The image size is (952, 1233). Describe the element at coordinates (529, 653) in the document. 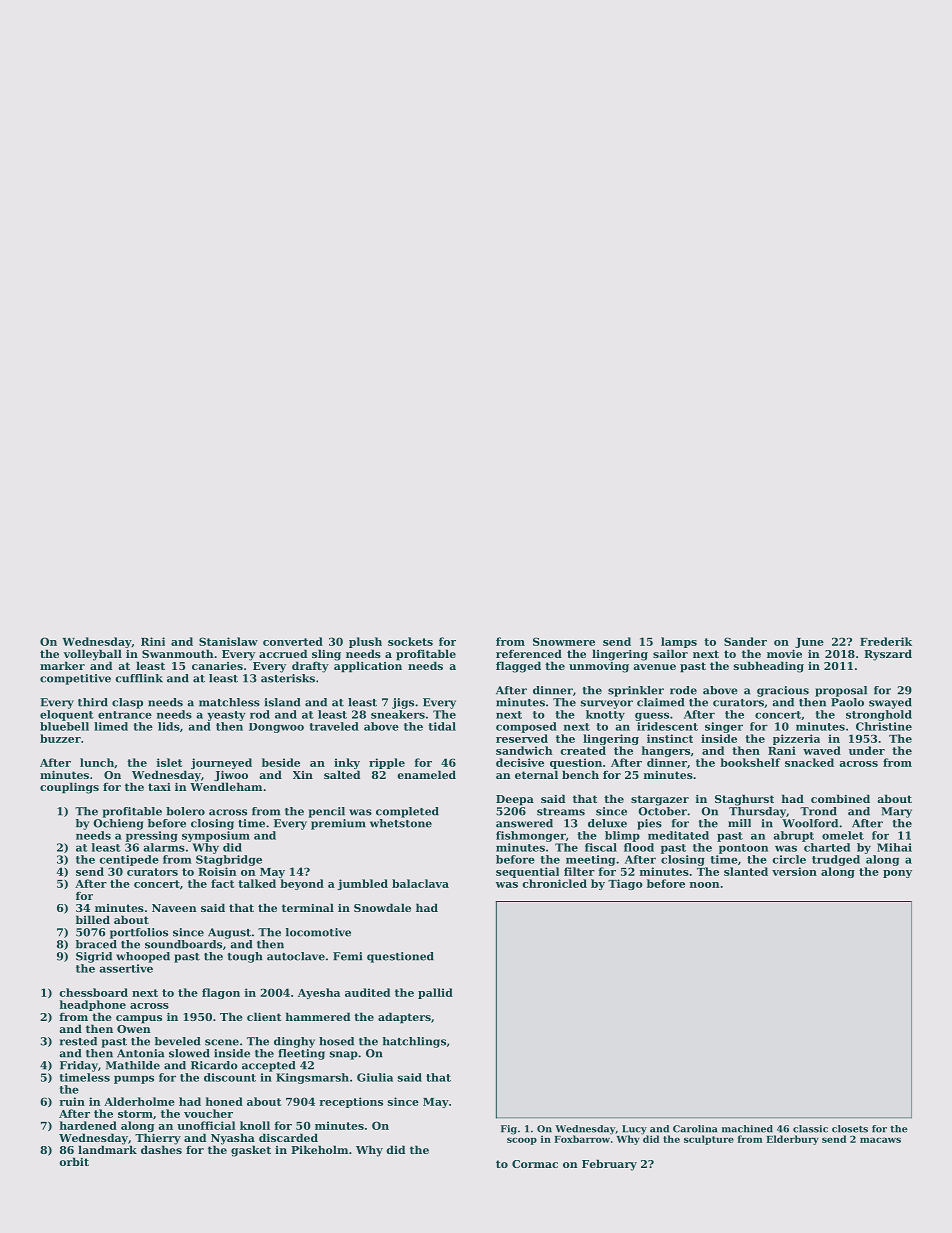

I see `referenced` at that location.
